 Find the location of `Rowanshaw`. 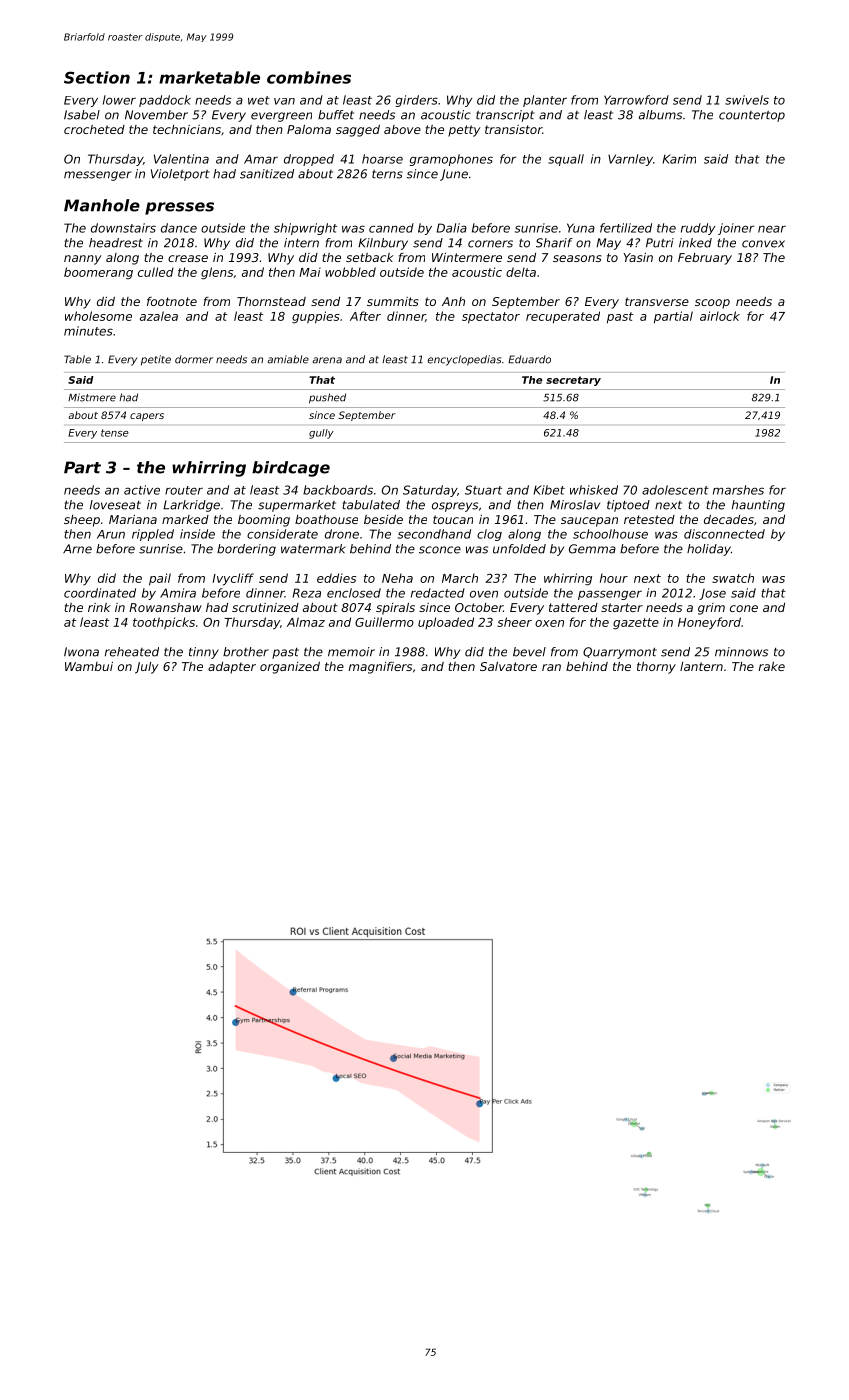

Rowanshaw is located at coordinates (165, 607).
